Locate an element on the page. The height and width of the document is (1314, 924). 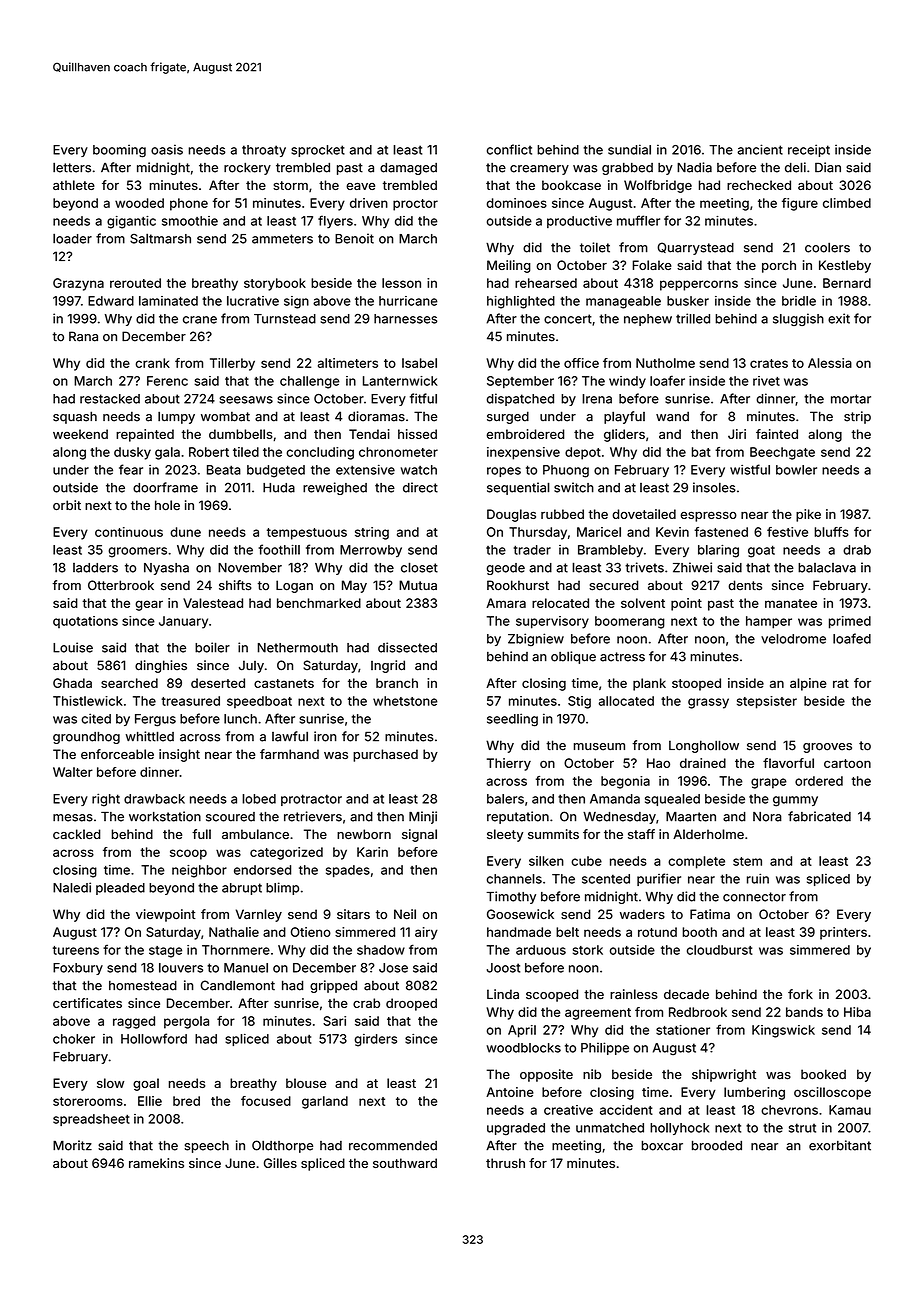
booming is located at coordinates (119, 151).
